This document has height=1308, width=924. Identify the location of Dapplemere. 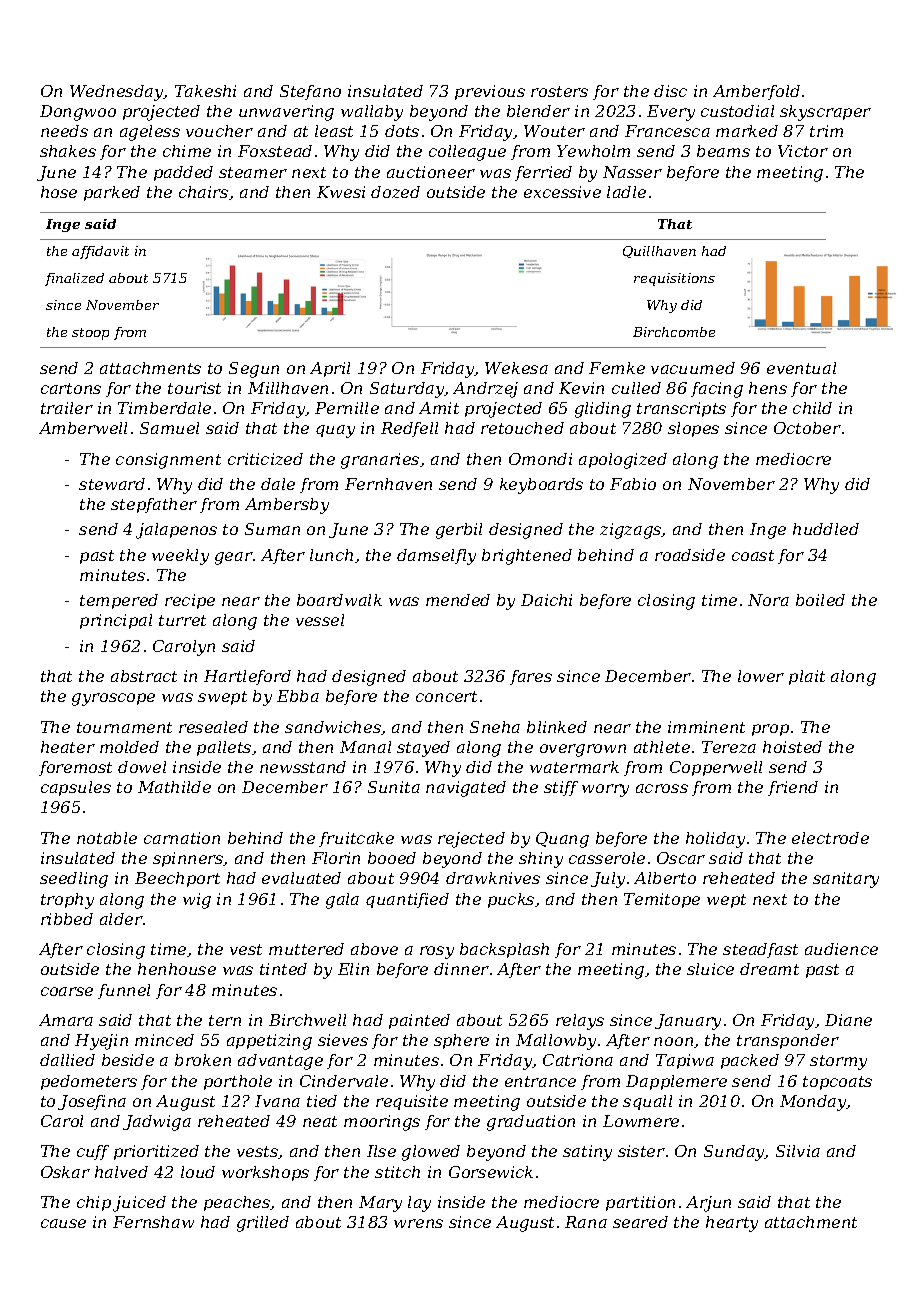
(676, 1082).
